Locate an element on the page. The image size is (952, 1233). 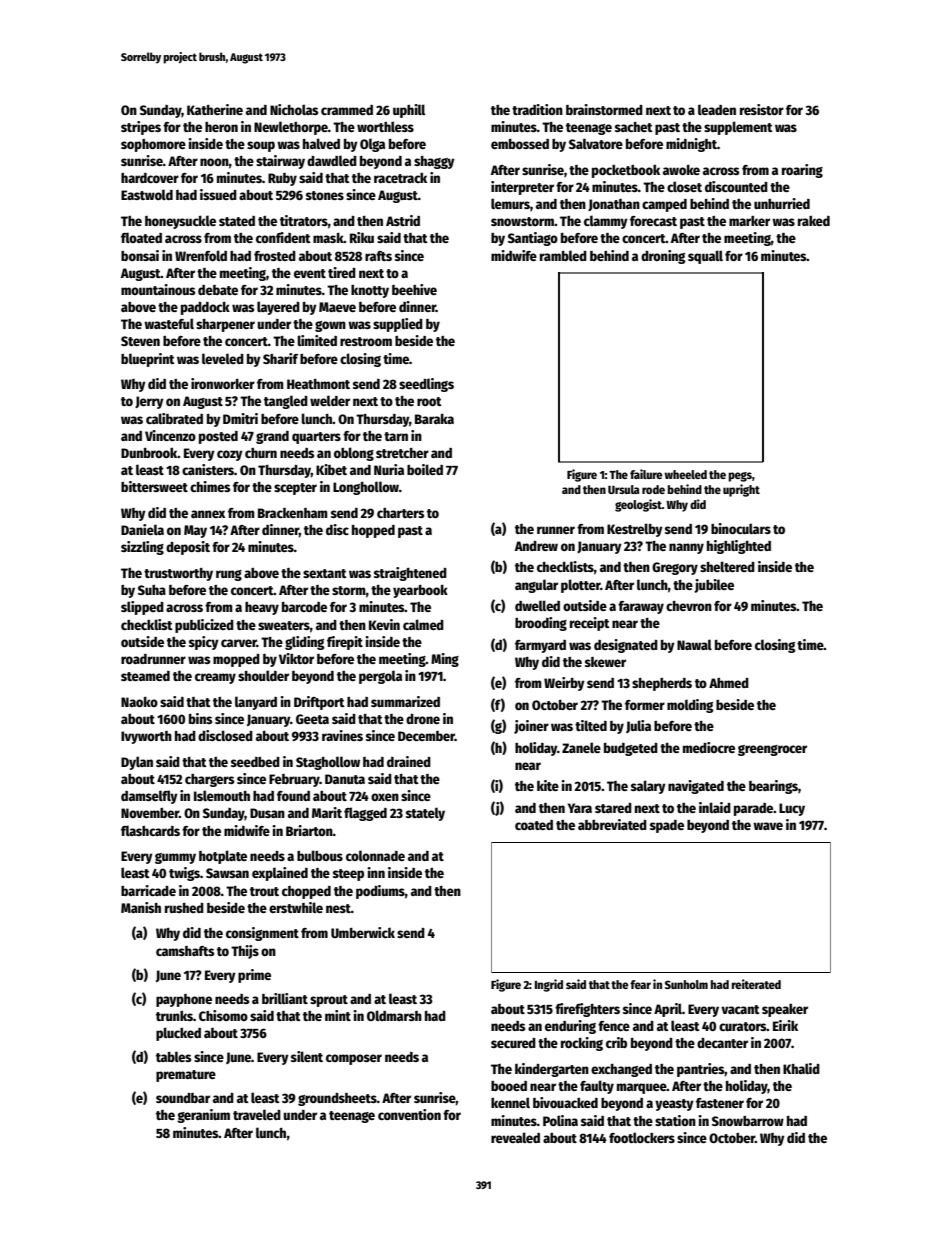
slipped is located at coordinates (142, 608).
